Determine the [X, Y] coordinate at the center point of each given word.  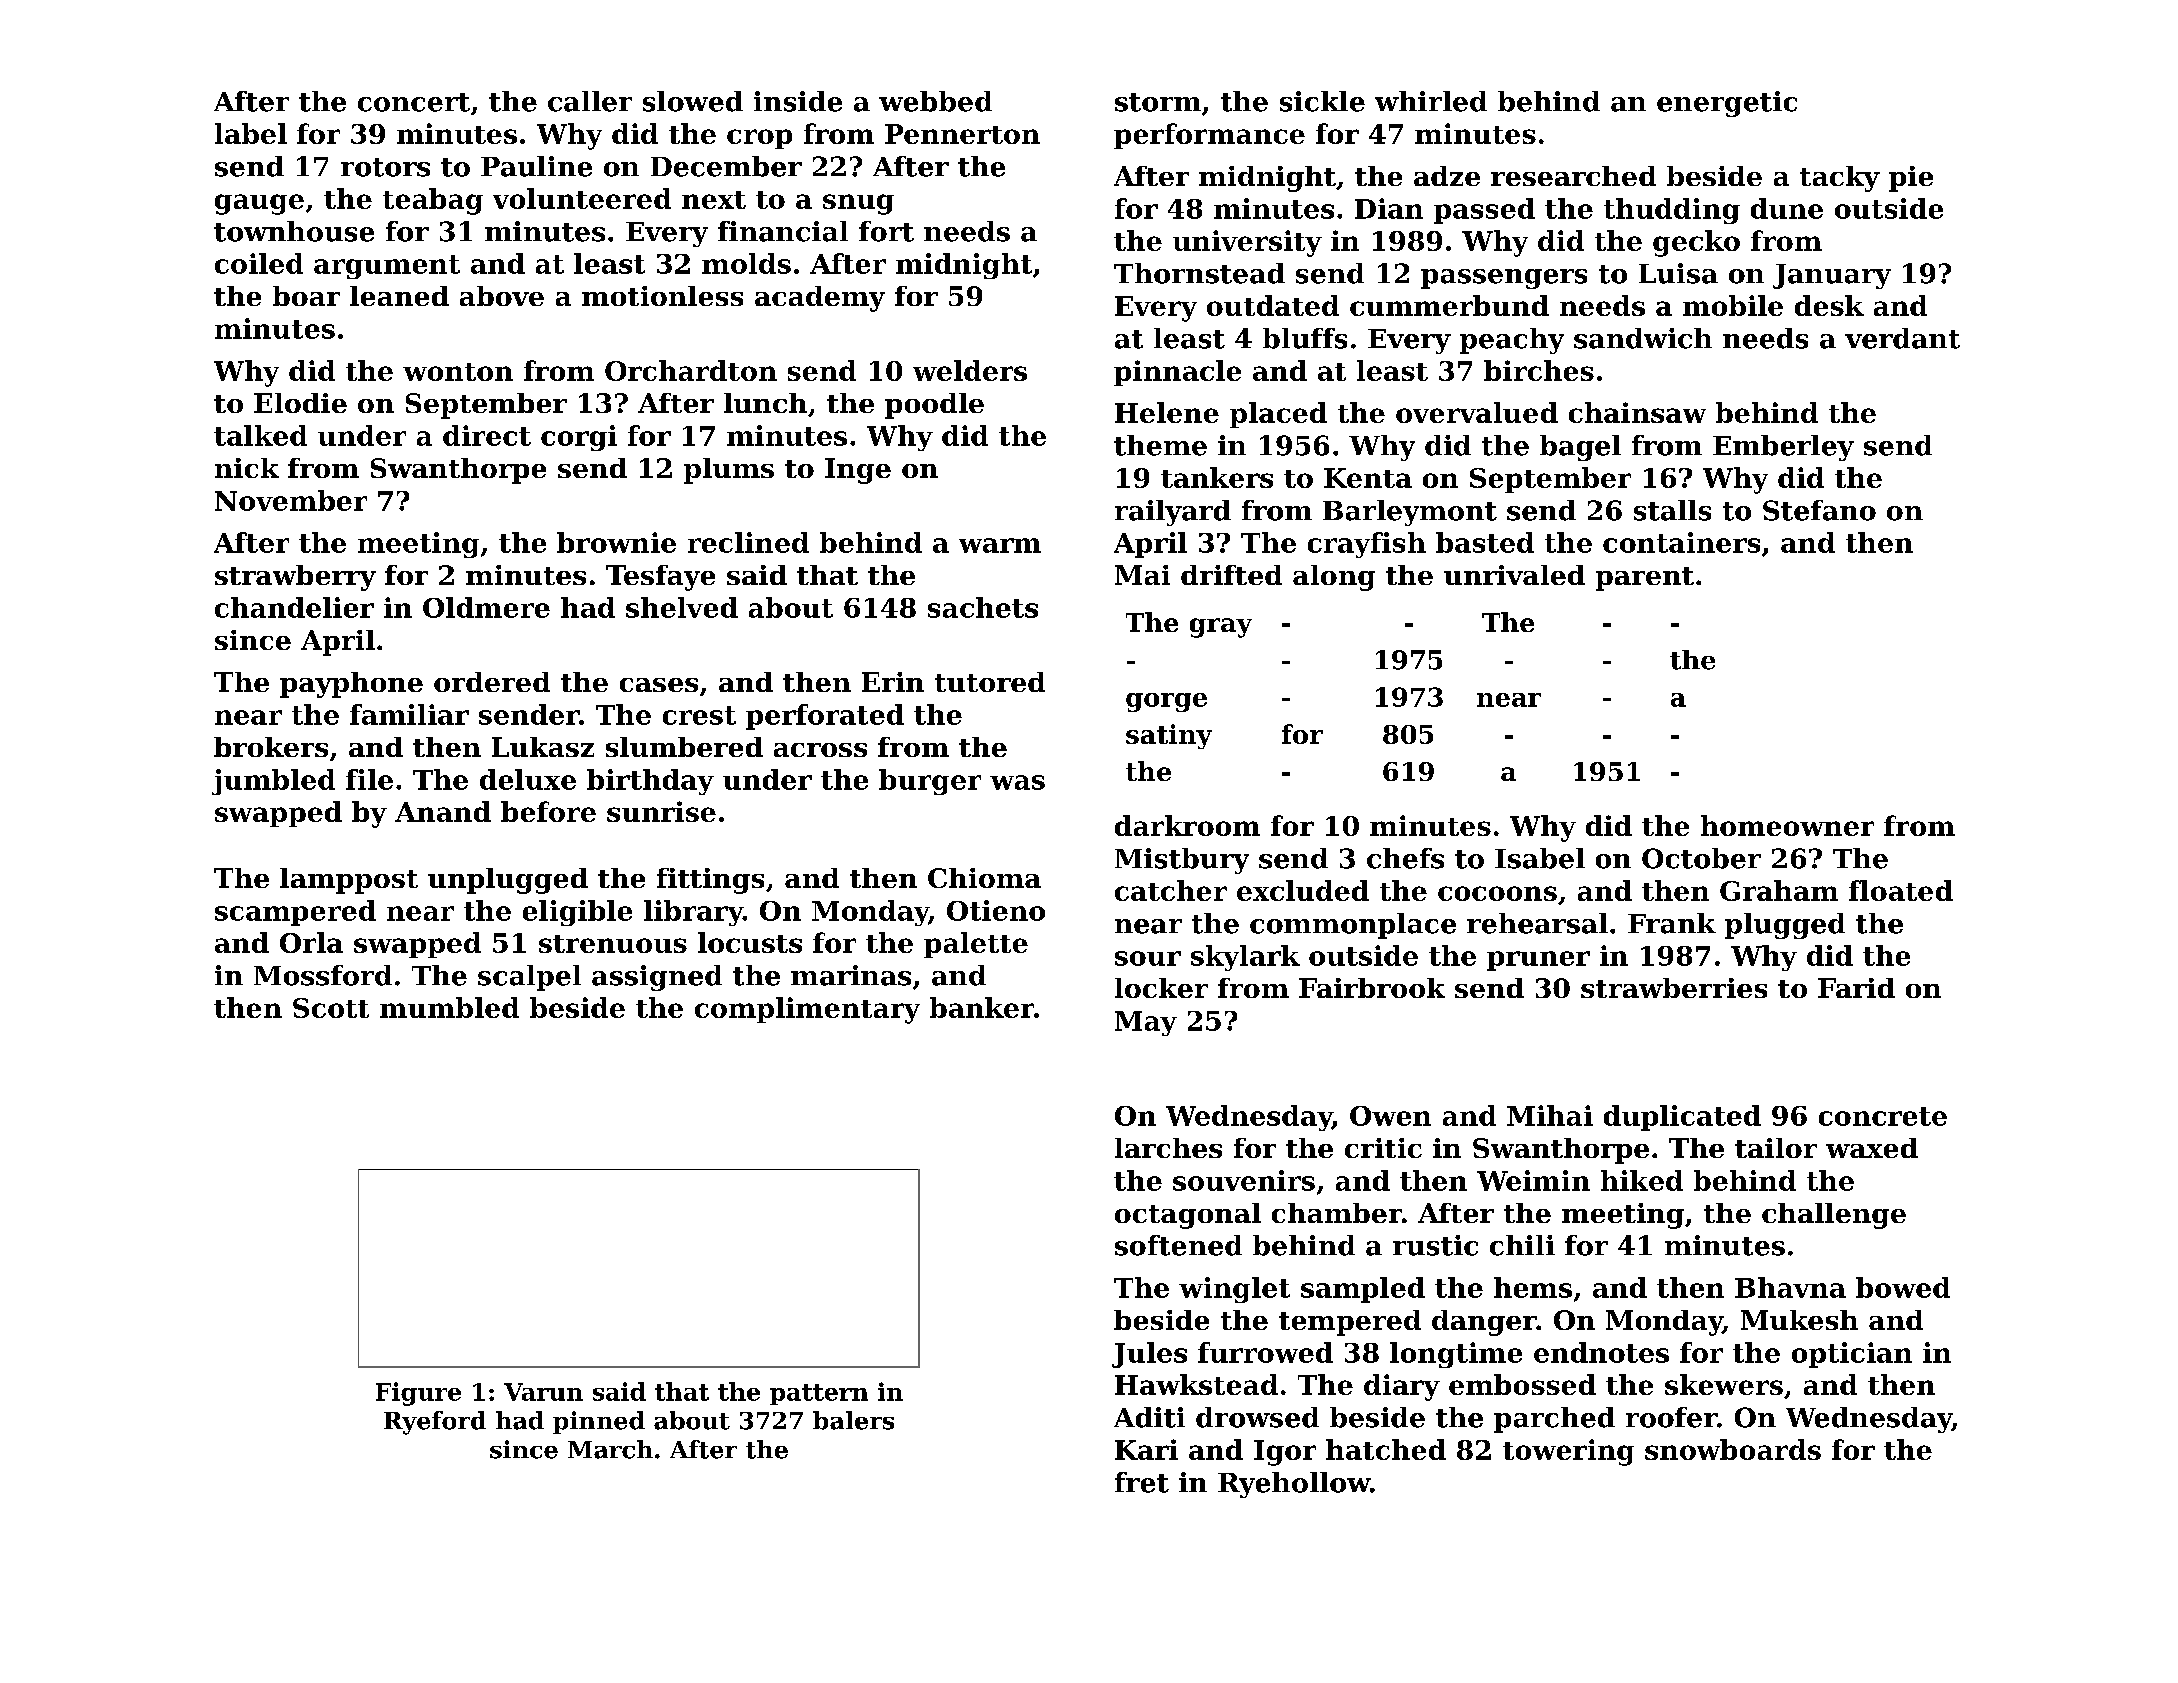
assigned [657, 978]
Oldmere [486, 607]
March [610, 1449]
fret [1142, 1482]
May [1146, 1023]
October [1701, 858]
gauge [259, 204]
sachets [983, 607]
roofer [1671, 1417]
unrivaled [1514, 575]
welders [970, 370]
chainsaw [1637, 412]
